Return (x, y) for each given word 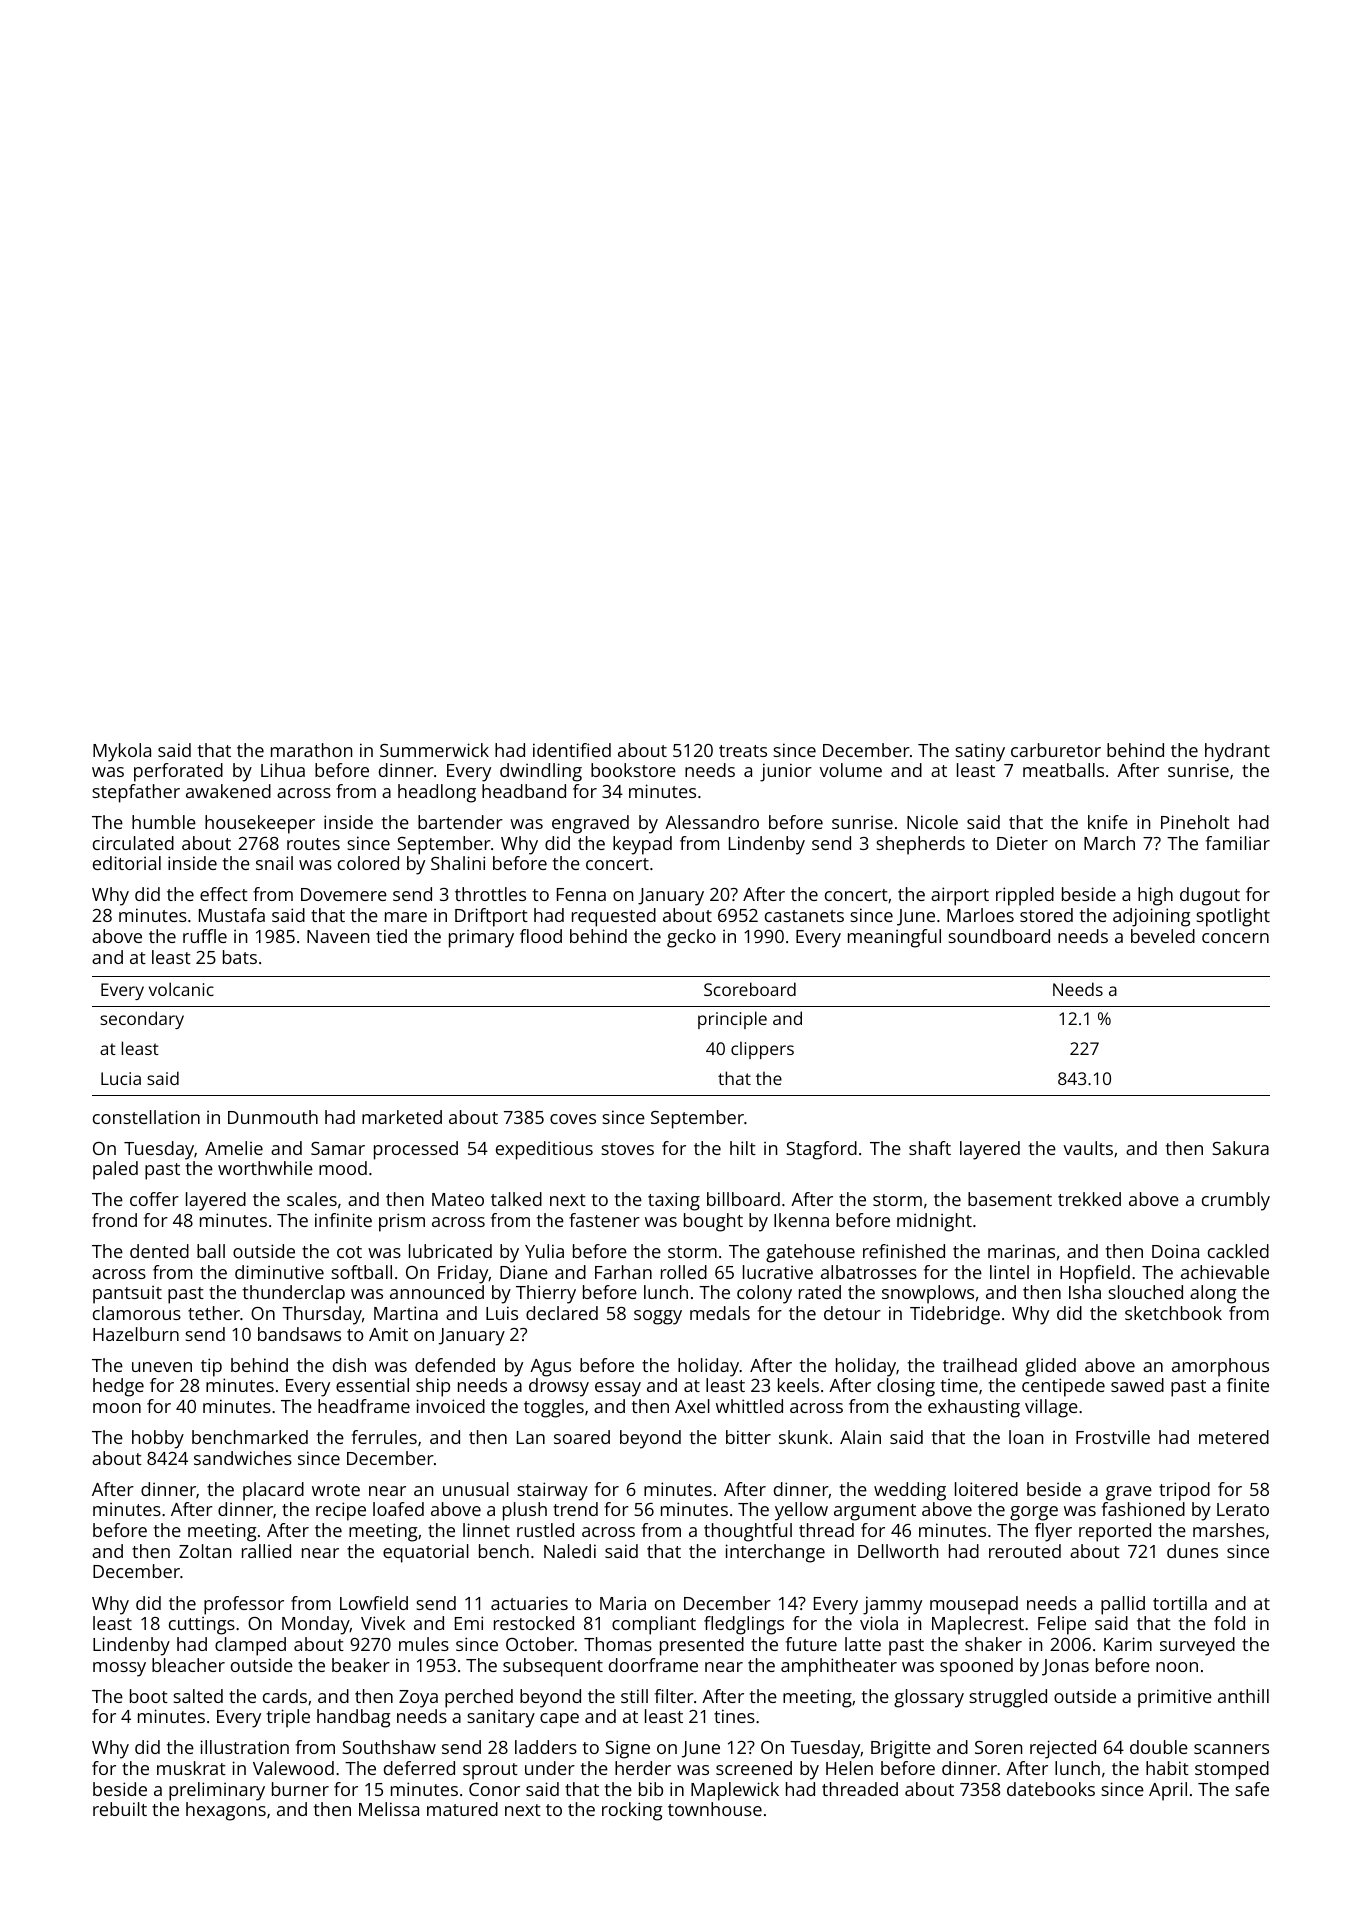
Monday (316, 1625)
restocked (534, 1623)
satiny (980, 752)
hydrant (1237, 752)
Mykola (122, 752)
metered (1234, 1437)
